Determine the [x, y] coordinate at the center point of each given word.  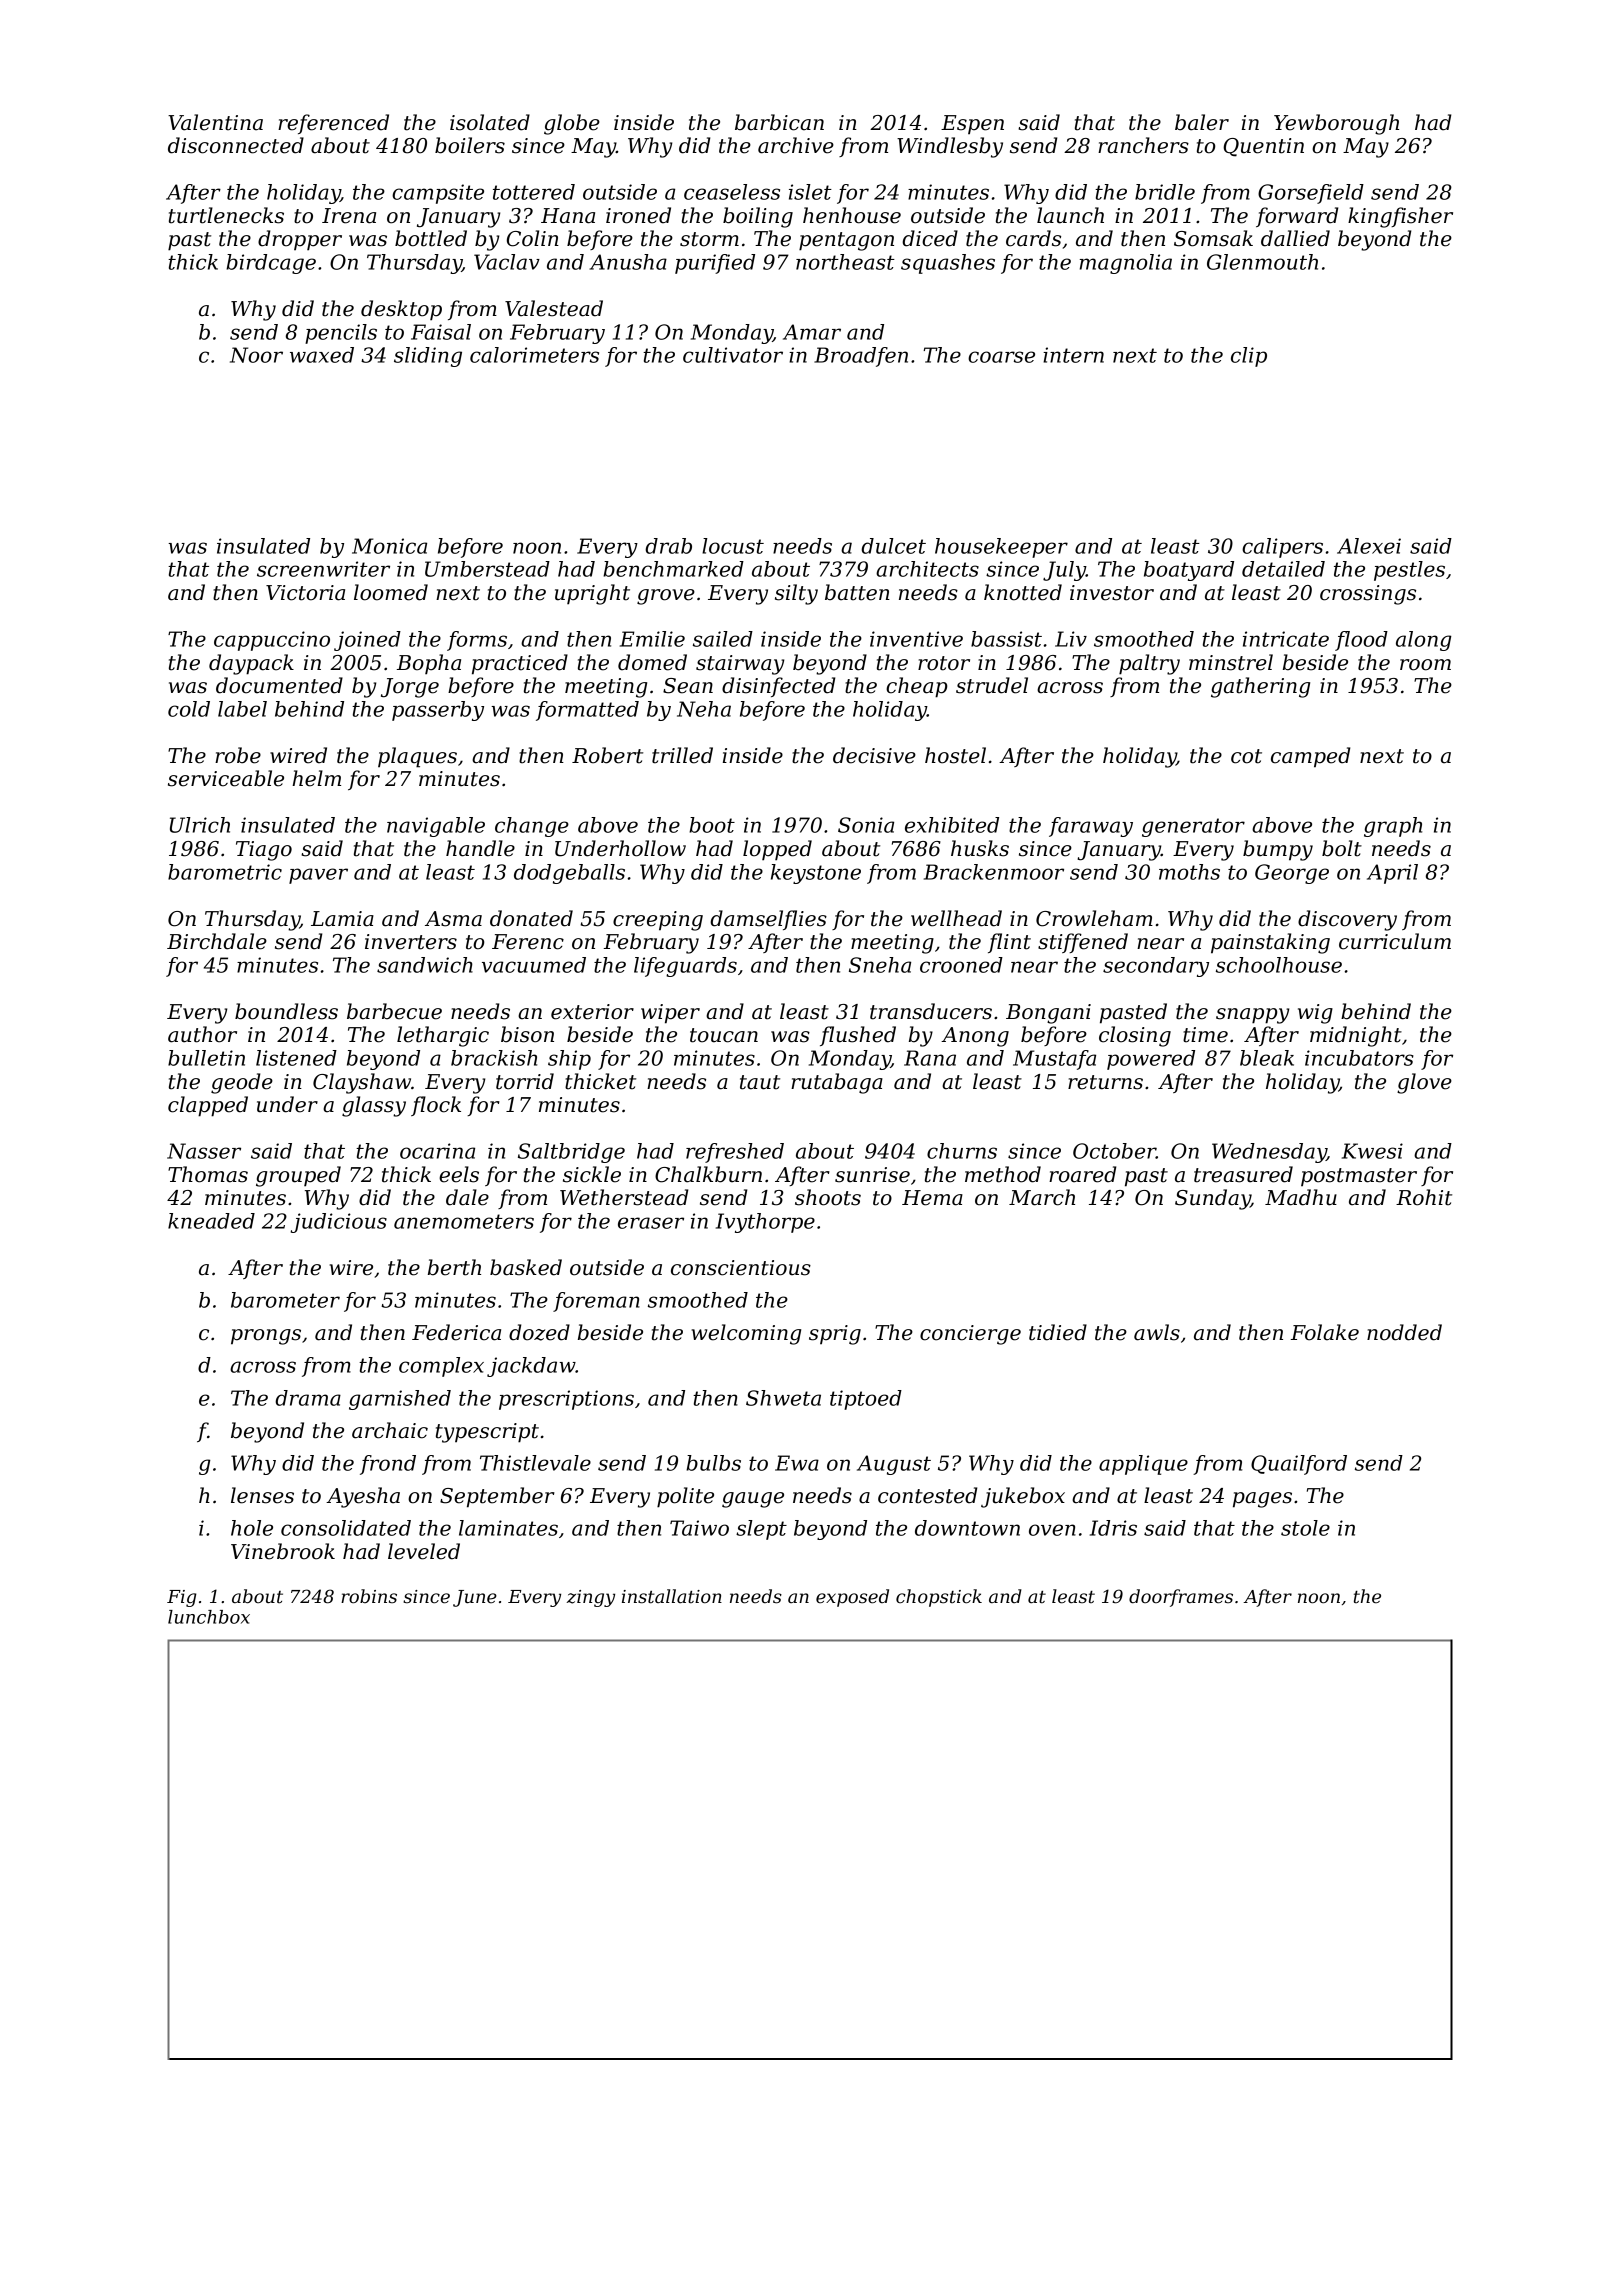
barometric [225, 872]
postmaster [1359, 1177]
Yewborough [1336, 124]
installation [672, 1596]
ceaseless [732, 192]
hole [252, 1528]
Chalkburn [708, 1174]
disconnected [236, 145]
